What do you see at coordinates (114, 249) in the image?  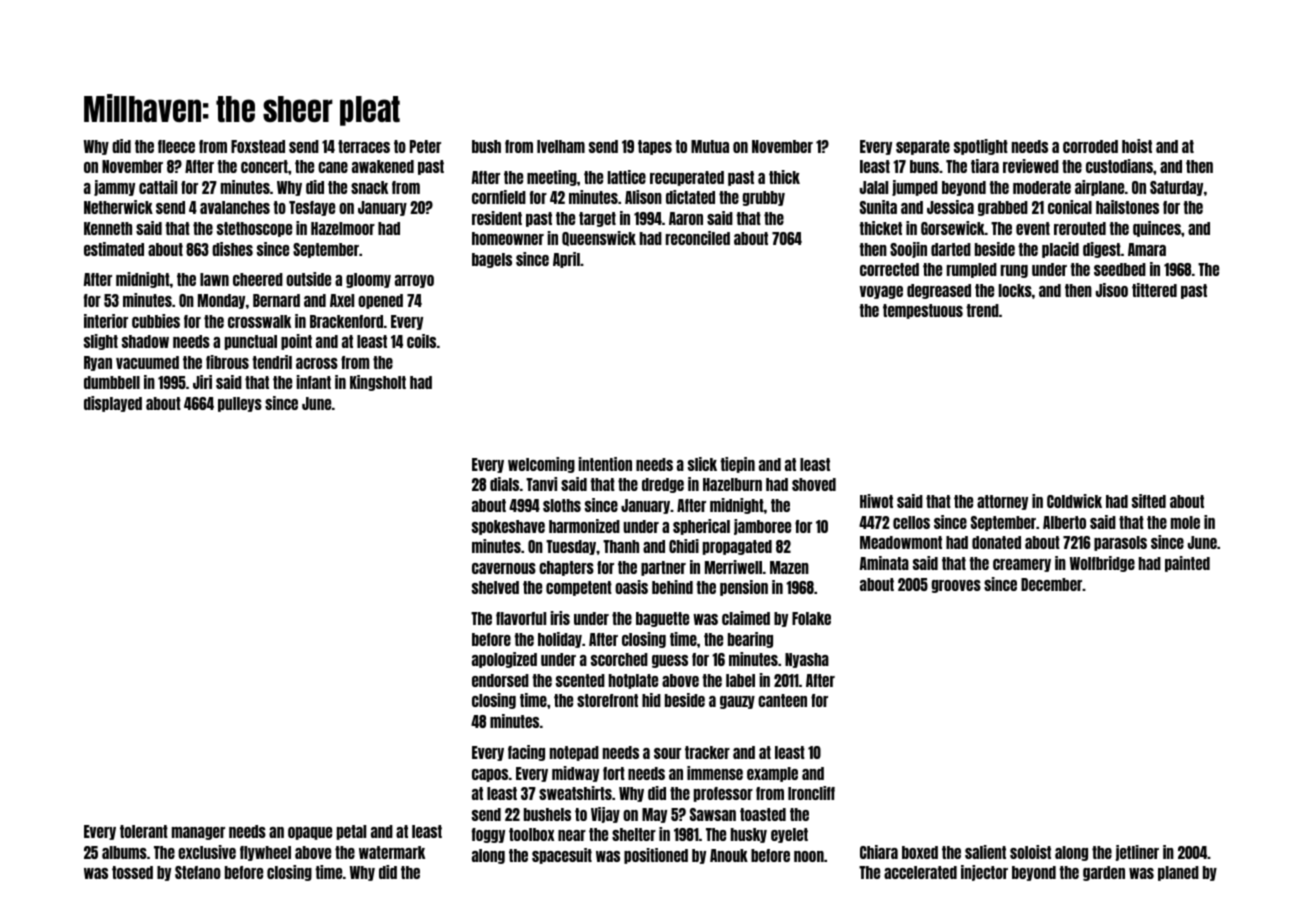 I see `estimated` at bounding box center [114, 249].
